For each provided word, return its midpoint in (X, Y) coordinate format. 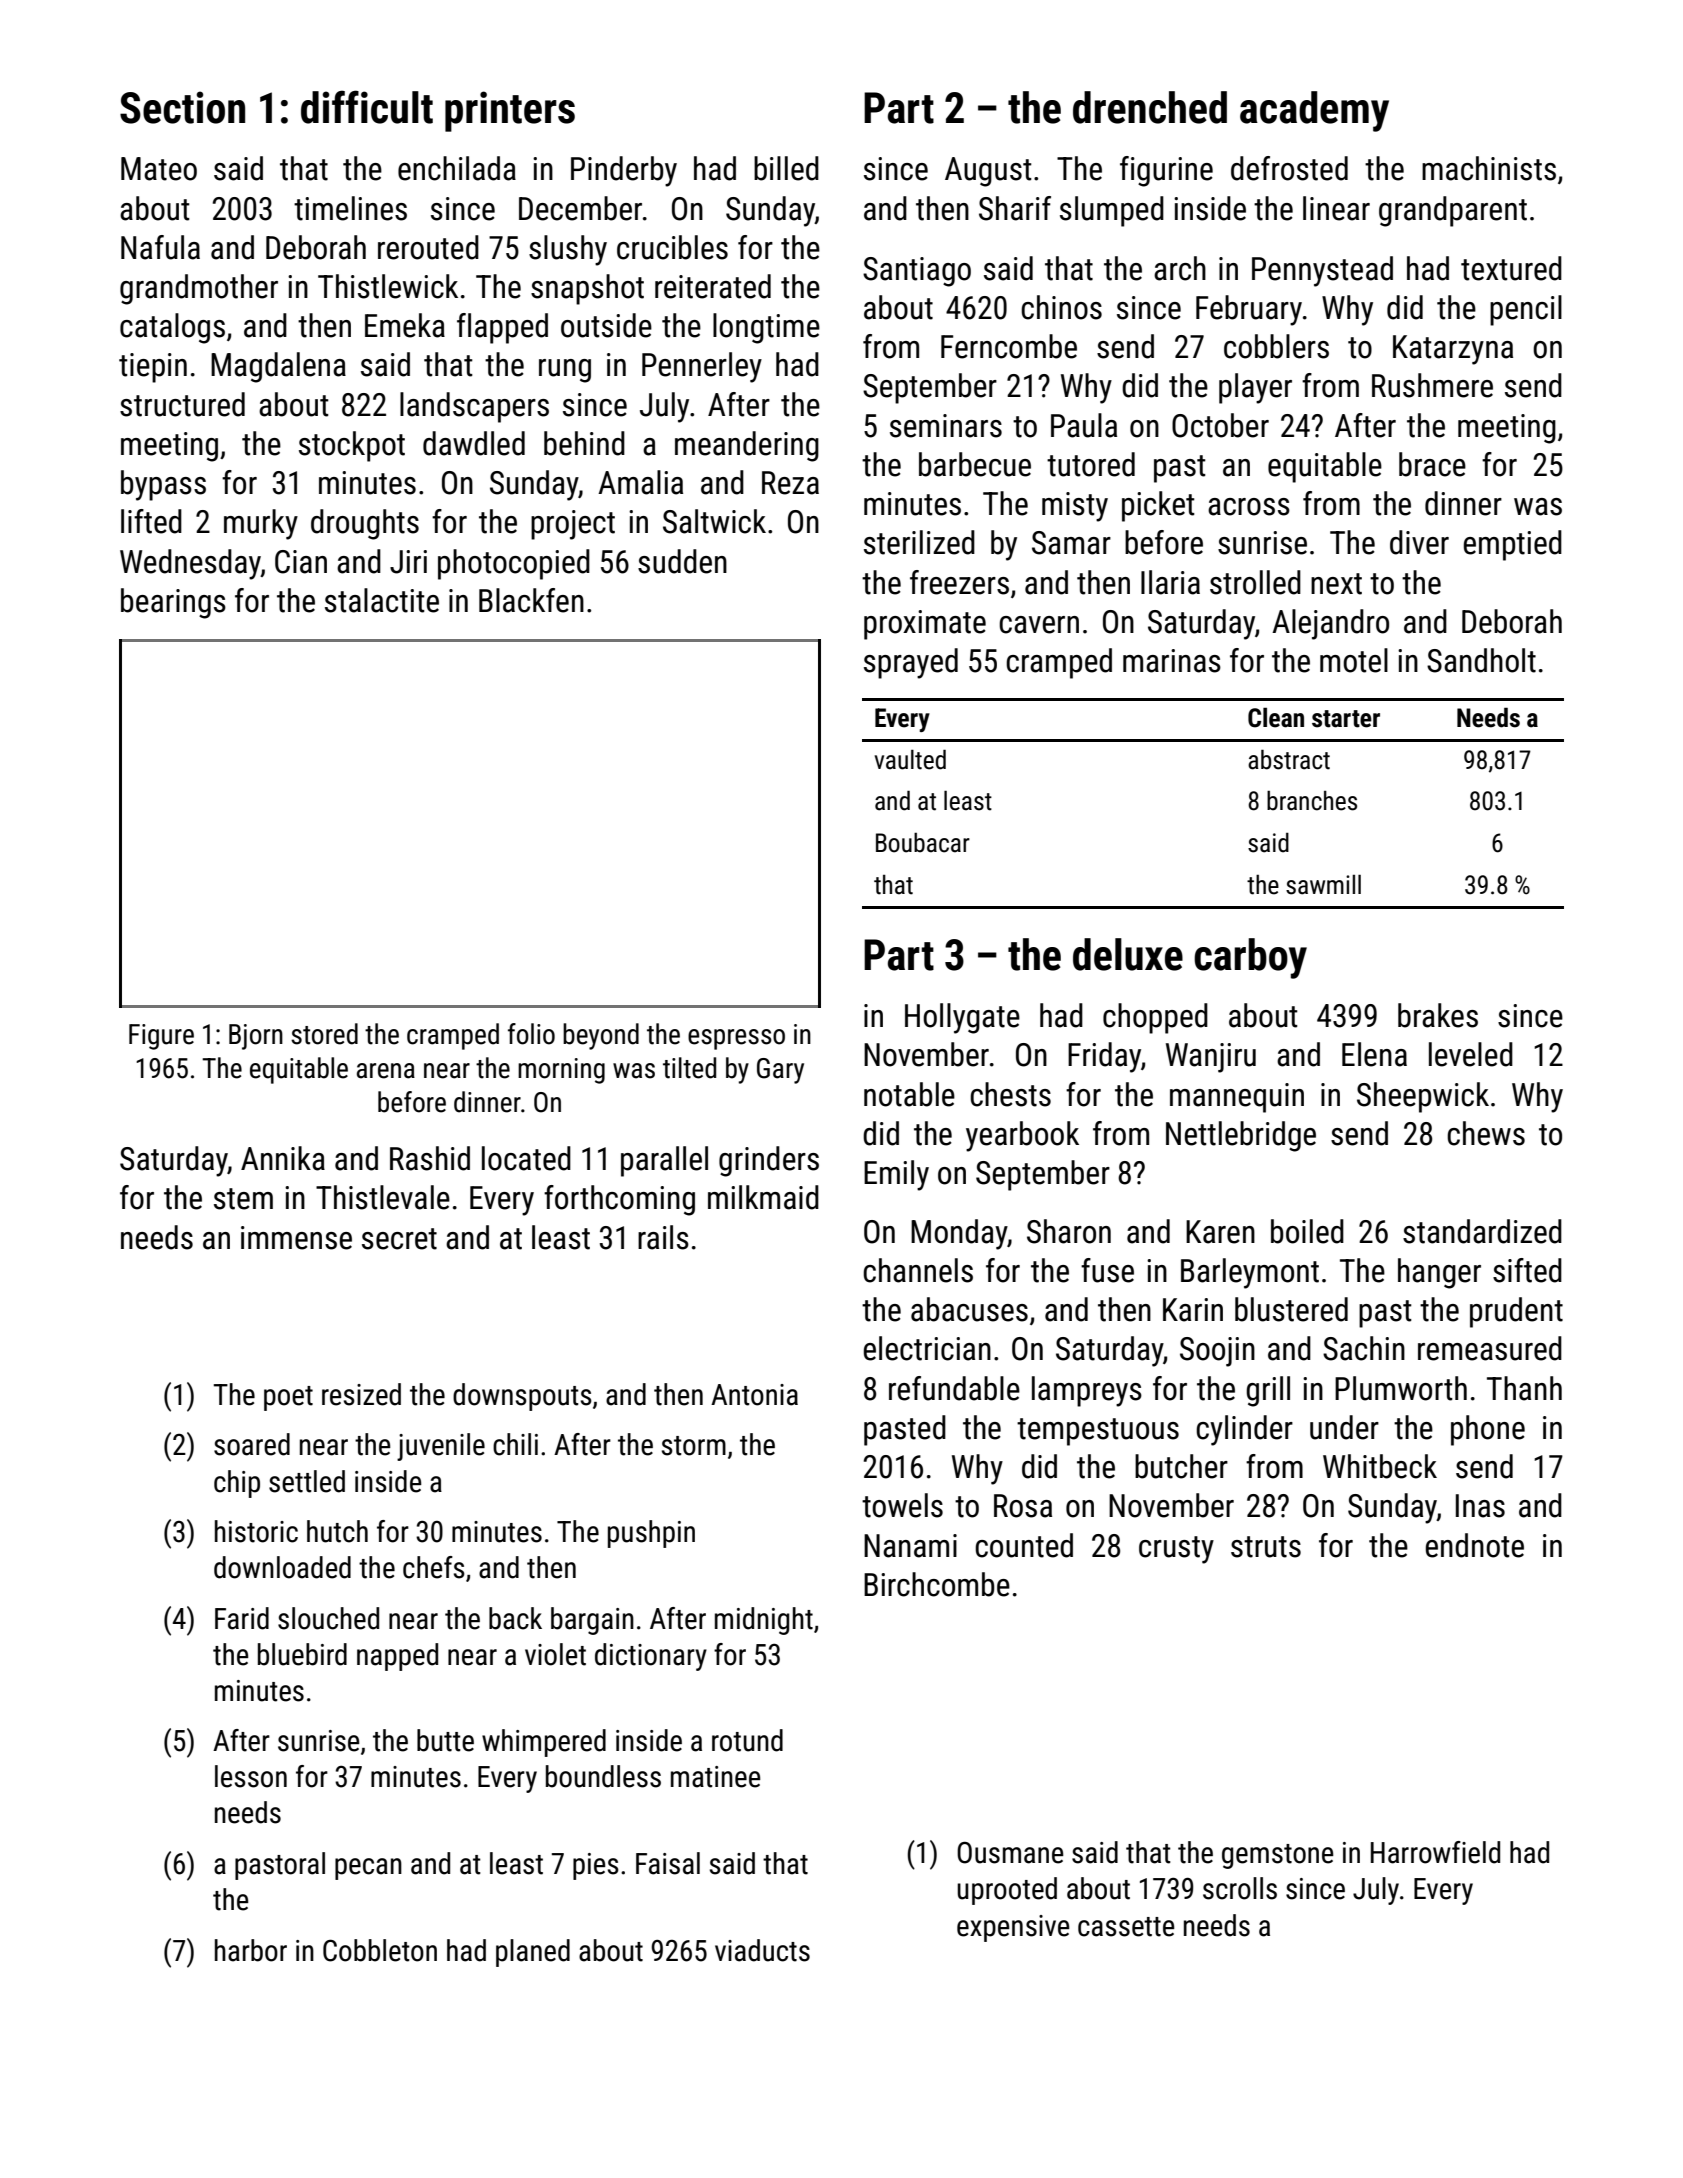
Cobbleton (380, 1950)
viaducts (762, 1950)
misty (1075, 507)
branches (1312, 801)
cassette (1126, 1927)
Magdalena (278, 367)
